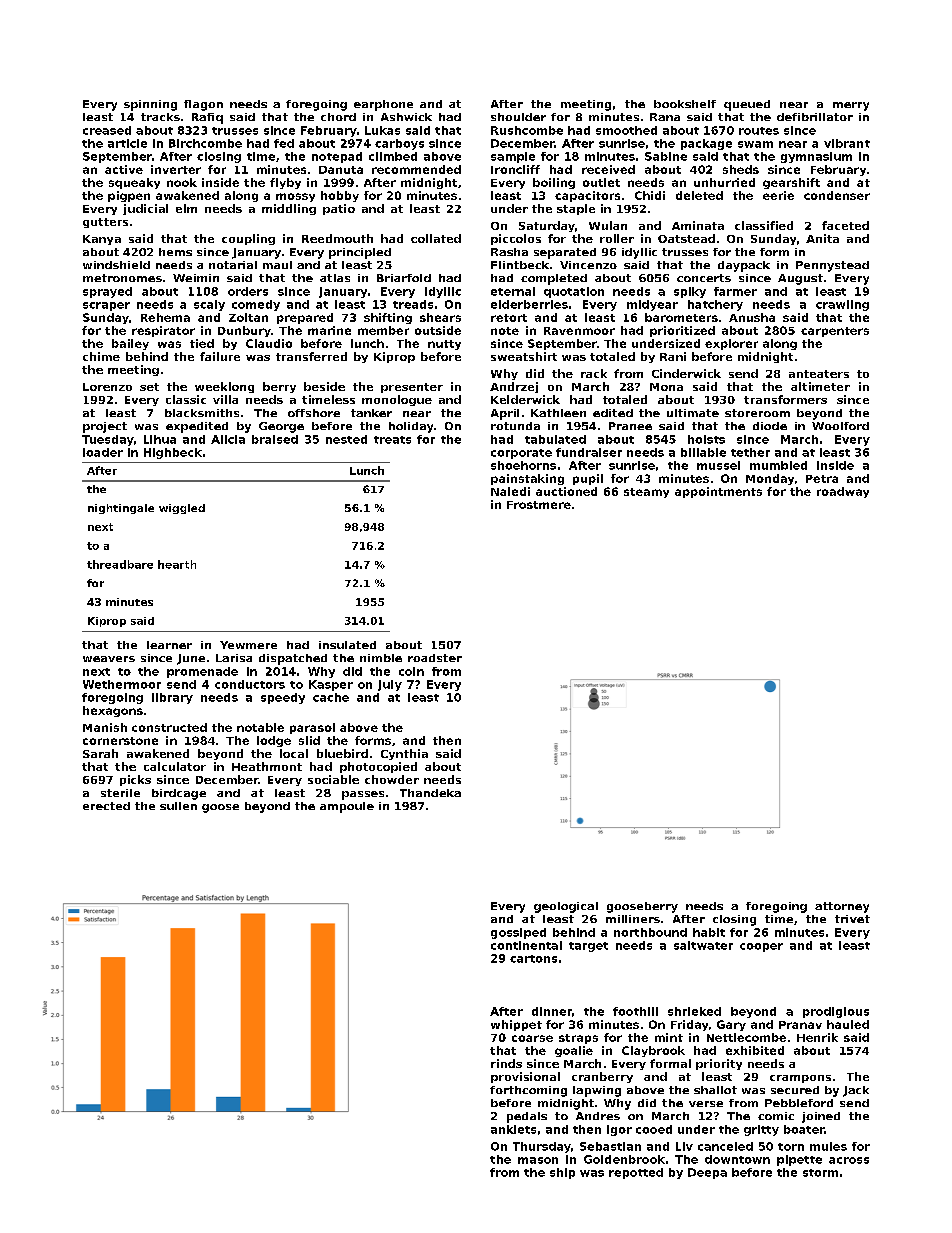 This screenshot has height=1233, width=952. Describe the element at coordinates (707, 1173) in the screenshot. I see `Deepa` at that location.
